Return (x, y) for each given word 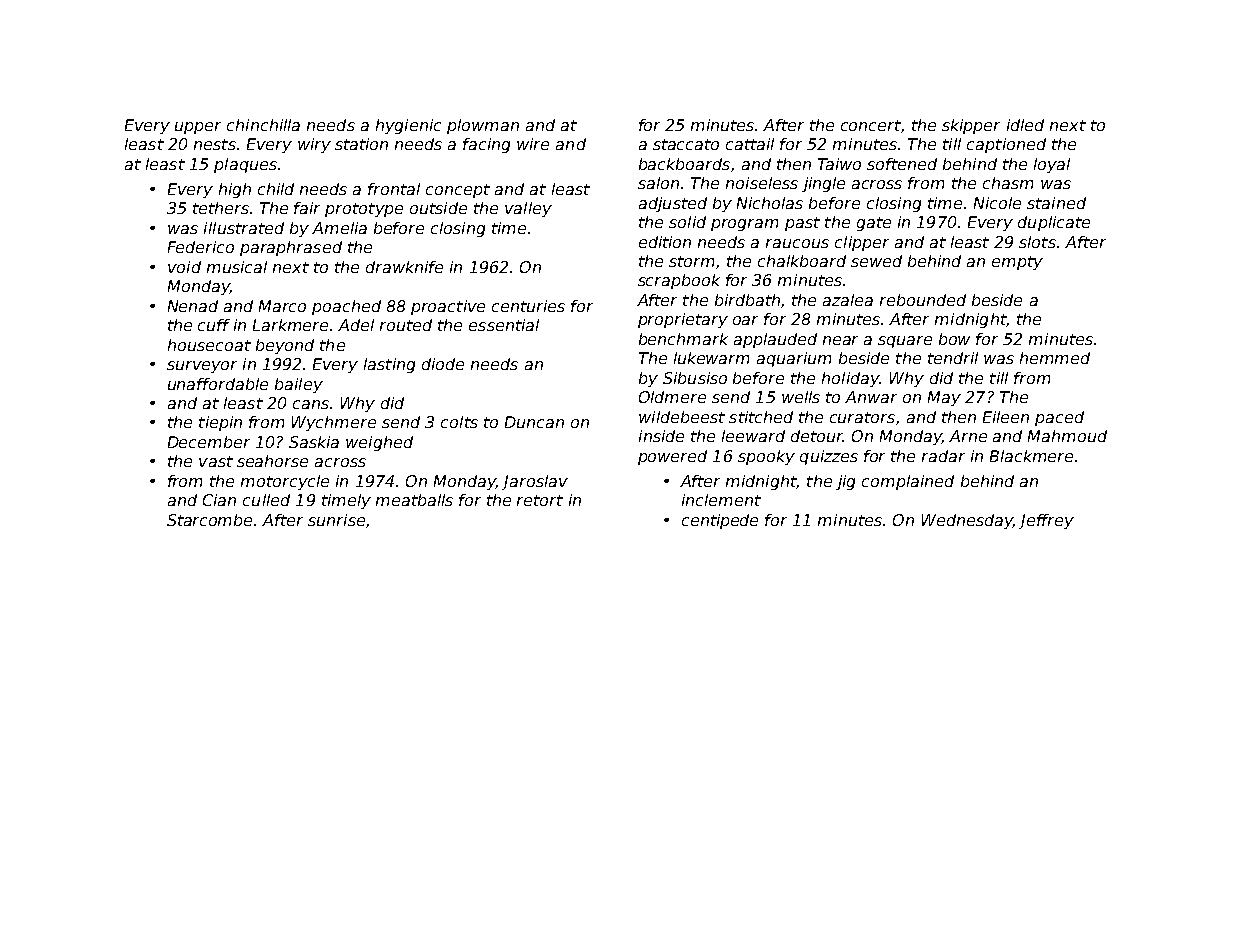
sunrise (336, 520)
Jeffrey (1046, 521)
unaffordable (218, 384)
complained (908, 482)
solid (687, 222)
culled (266, 500)
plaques (245, 165)
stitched (761, 417)
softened (902, 164)
